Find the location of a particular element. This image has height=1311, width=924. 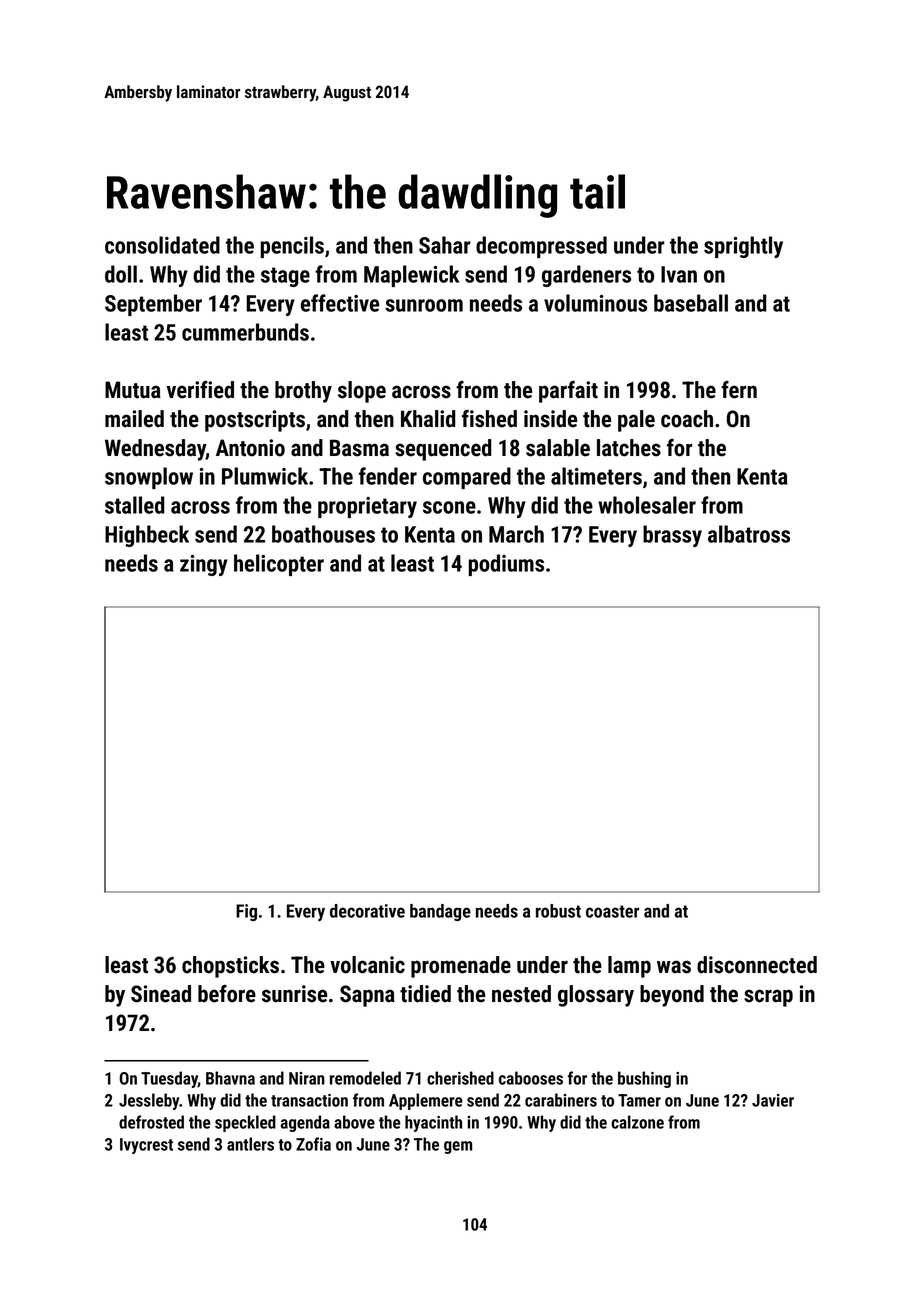

snowplow is located at coordinates (149, 478).
